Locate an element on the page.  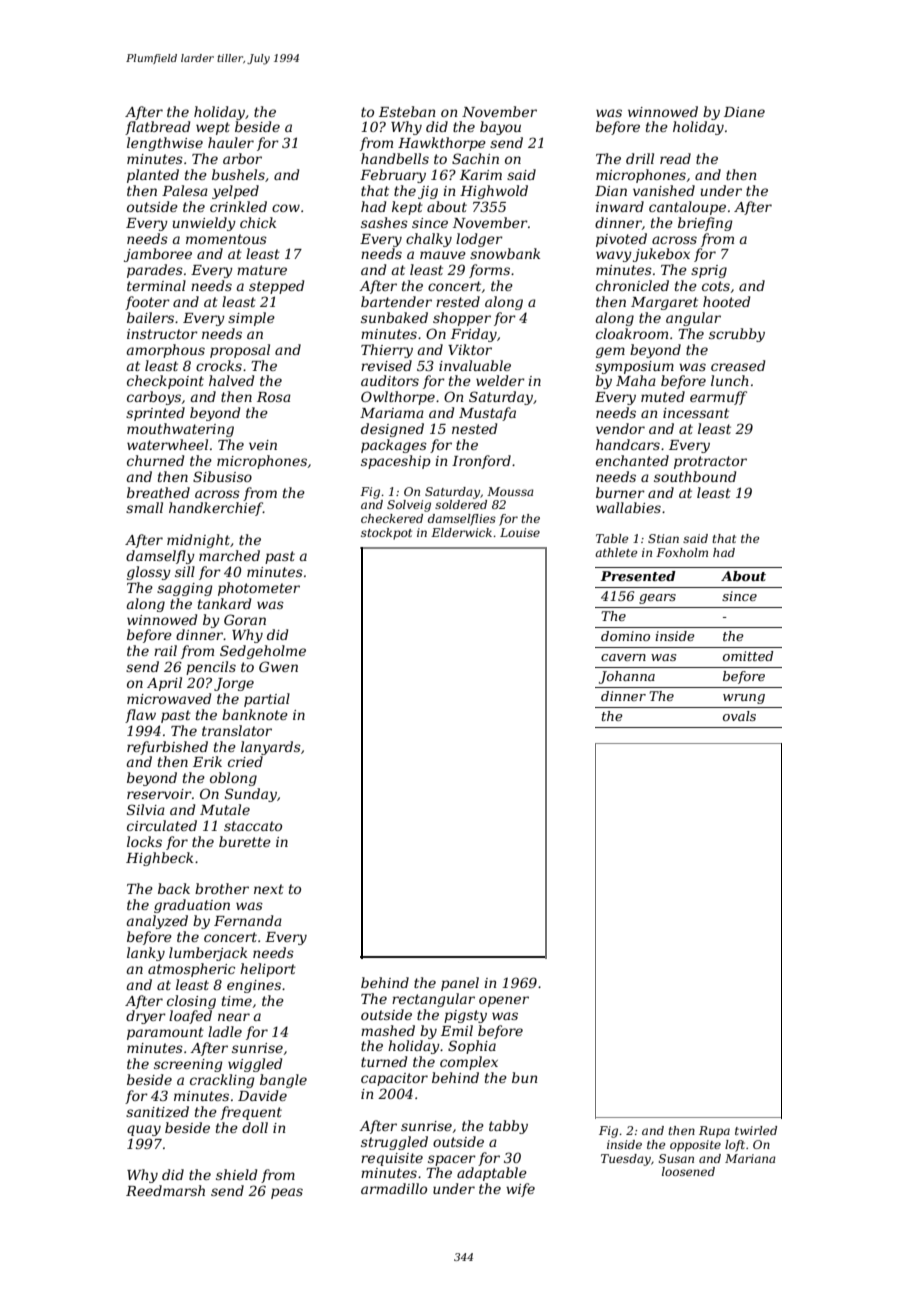
wept is located at coordinates (213, 128).
